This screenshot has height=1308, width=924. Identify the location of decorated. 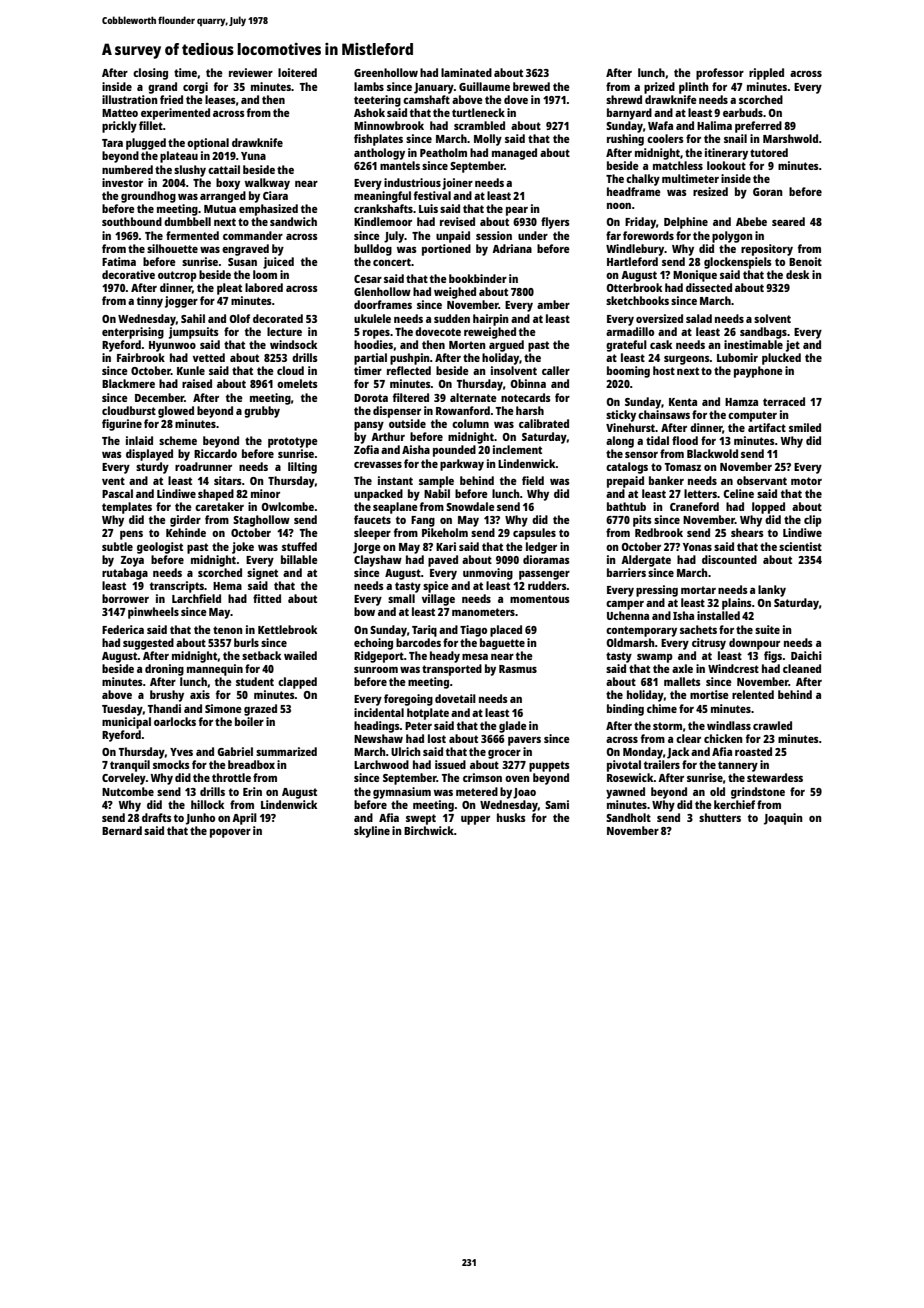
(278, 318).
